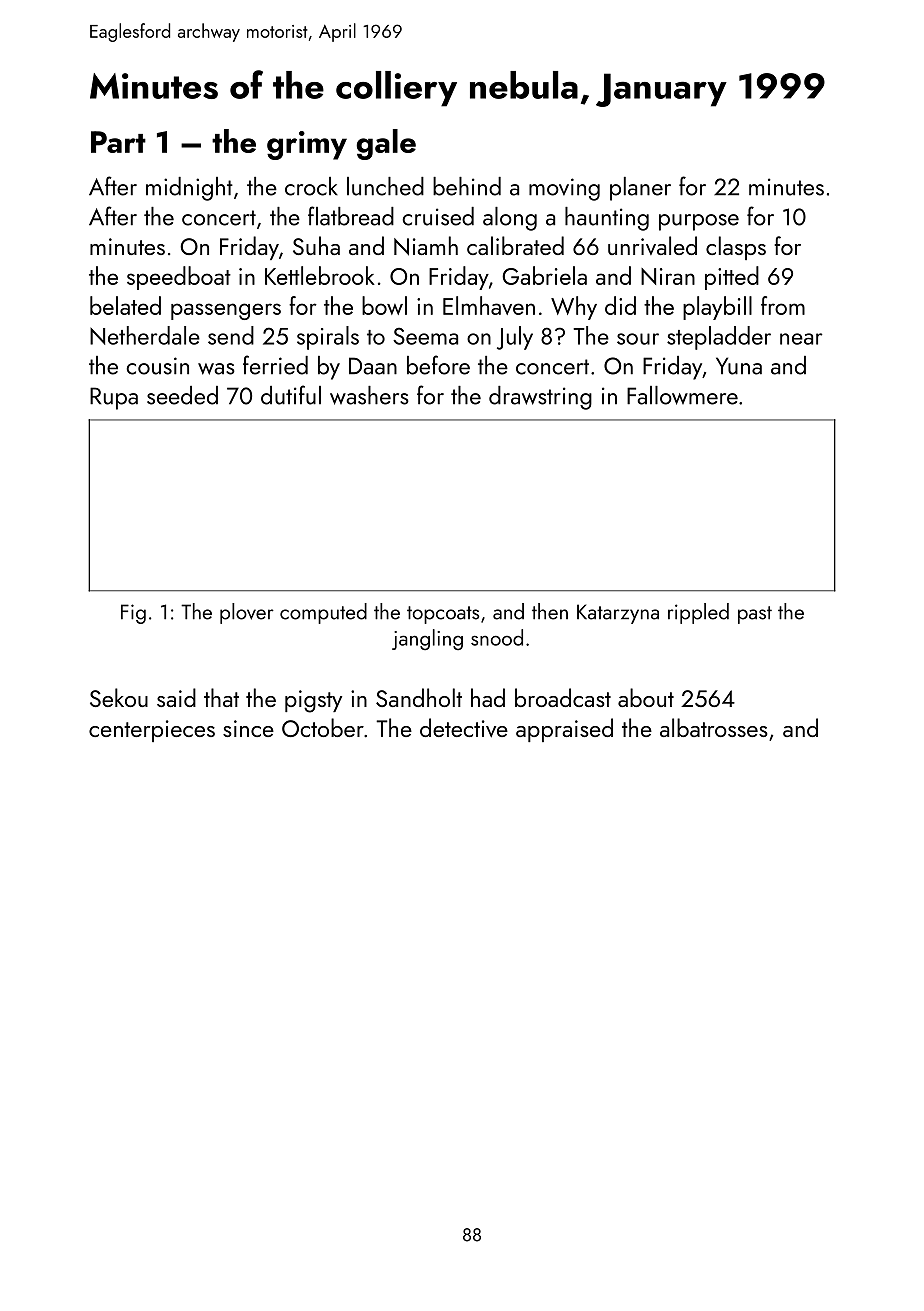 The height and width of the document is (1311, 924). What do you see at coordinates (114, 398) in the document?
I see `Rupa` at bounding box center [114, 398].
